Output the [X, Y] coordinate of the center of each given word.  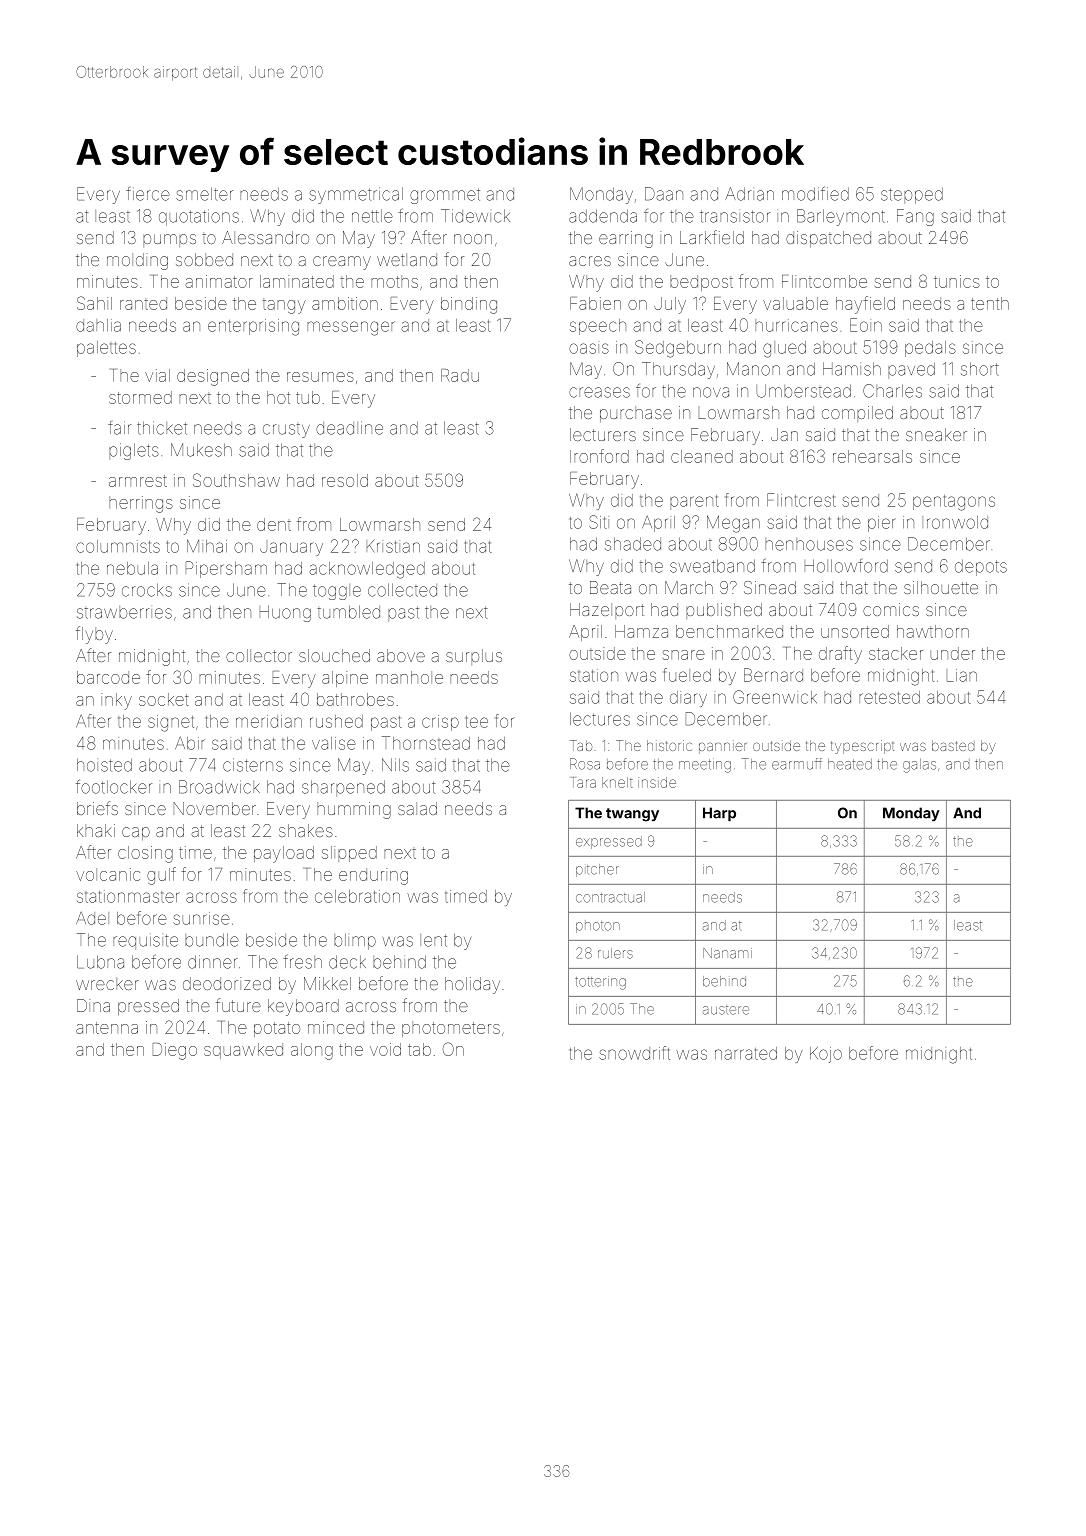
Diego [175, 1051]
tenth [990, 303]
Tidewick [475, 216]
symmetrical [356, 195]
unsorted [855, 631]
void [385, 1049]
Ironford [599, 456]
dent [274, 524]
